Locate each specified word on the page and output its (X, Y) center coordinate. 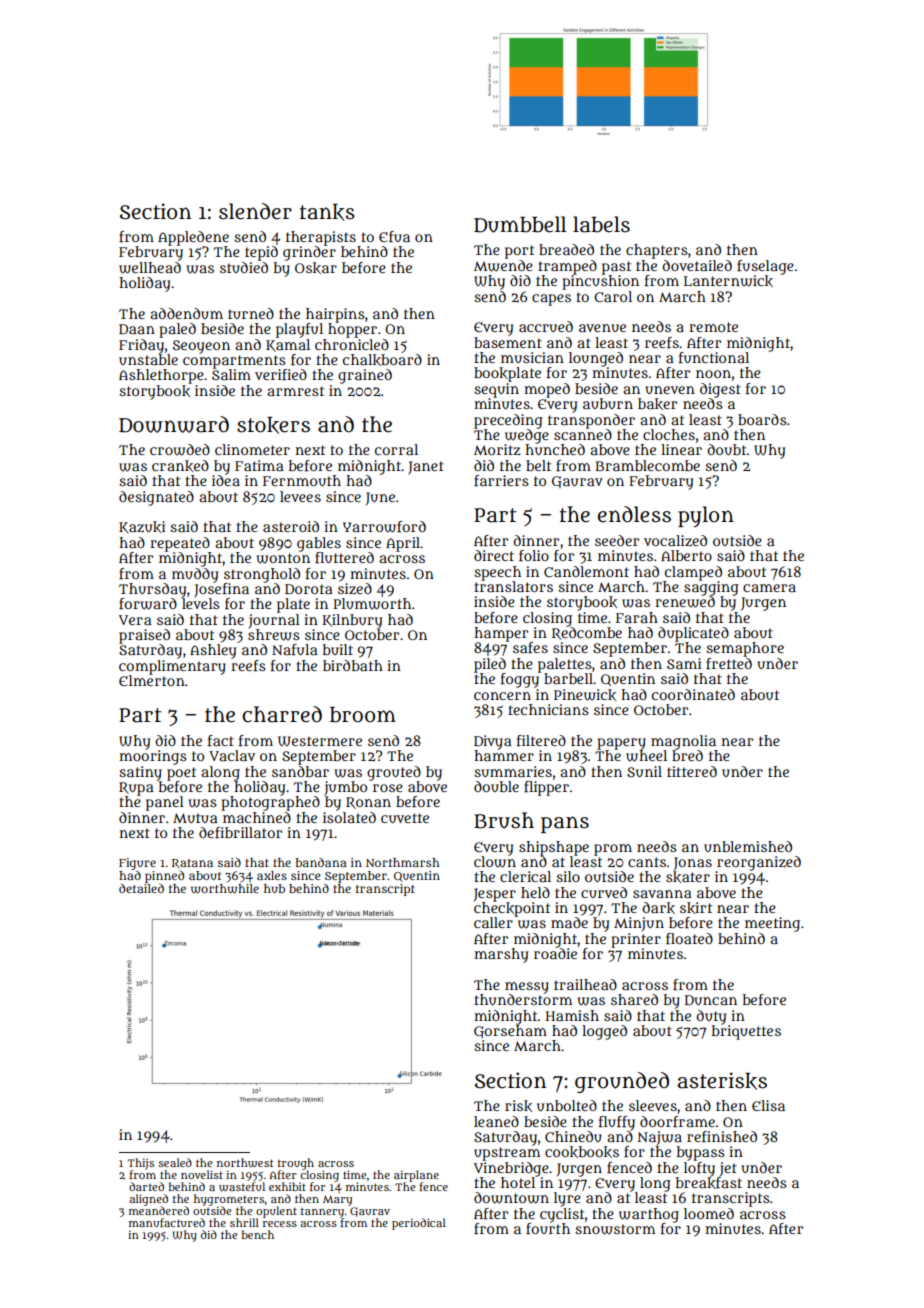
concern (502, 696)
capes (551, 300)
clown (495, 862)
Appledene (193, 238)
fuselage (765, 267)
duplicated (693, 634)
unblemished (748, 846)
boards (762, 419)
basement (508, 342)
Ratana (192, 864)
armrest (295, 391)
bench (258, 1234)
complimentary (172, 667)
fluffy (617, 1123)
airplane (416, 1176)
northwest (245, 1163)
